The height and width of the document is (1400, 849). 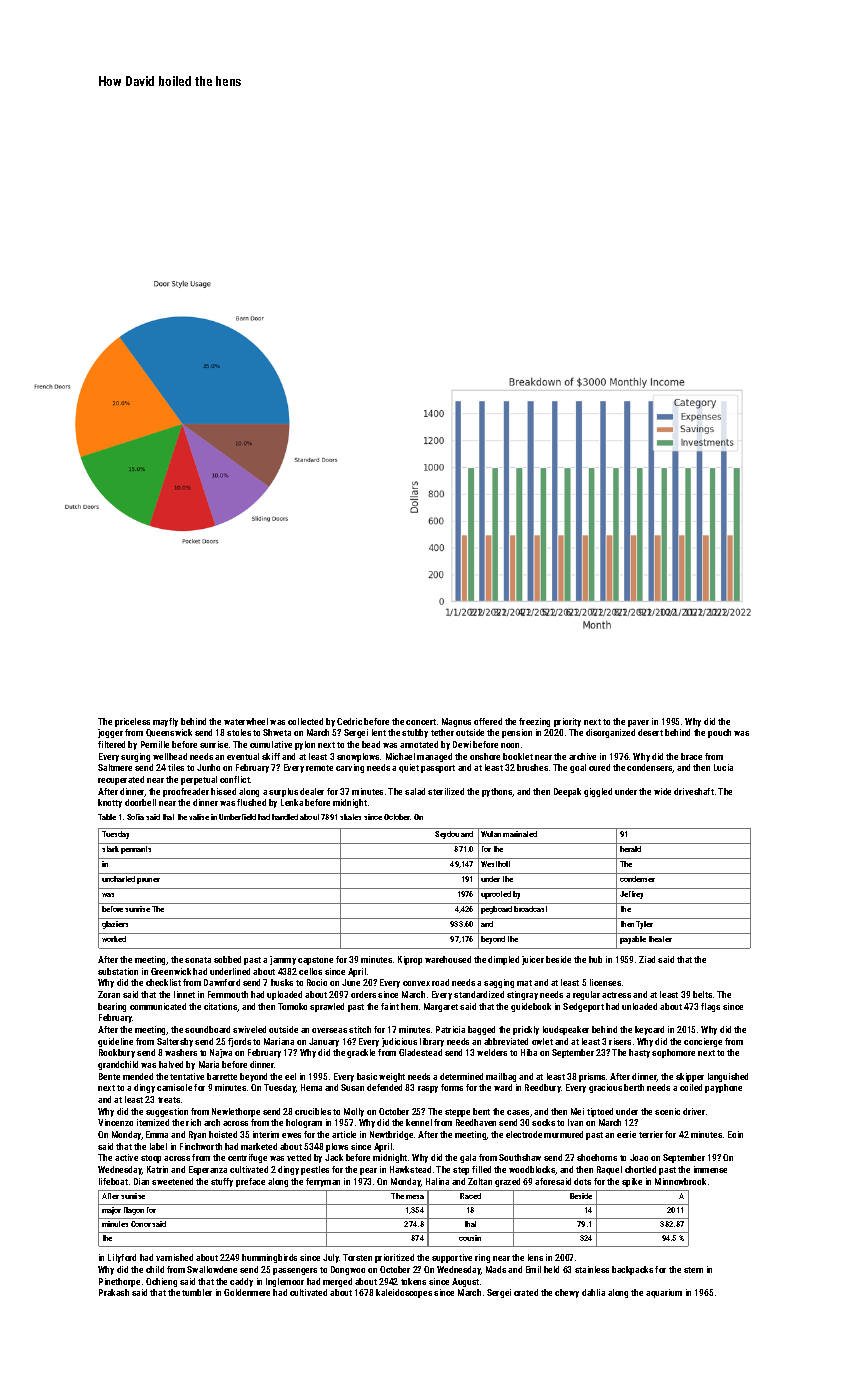 What do you see at coordinates (421, 722) in the document?
I see `concert` at bounding box center [421, 722].
